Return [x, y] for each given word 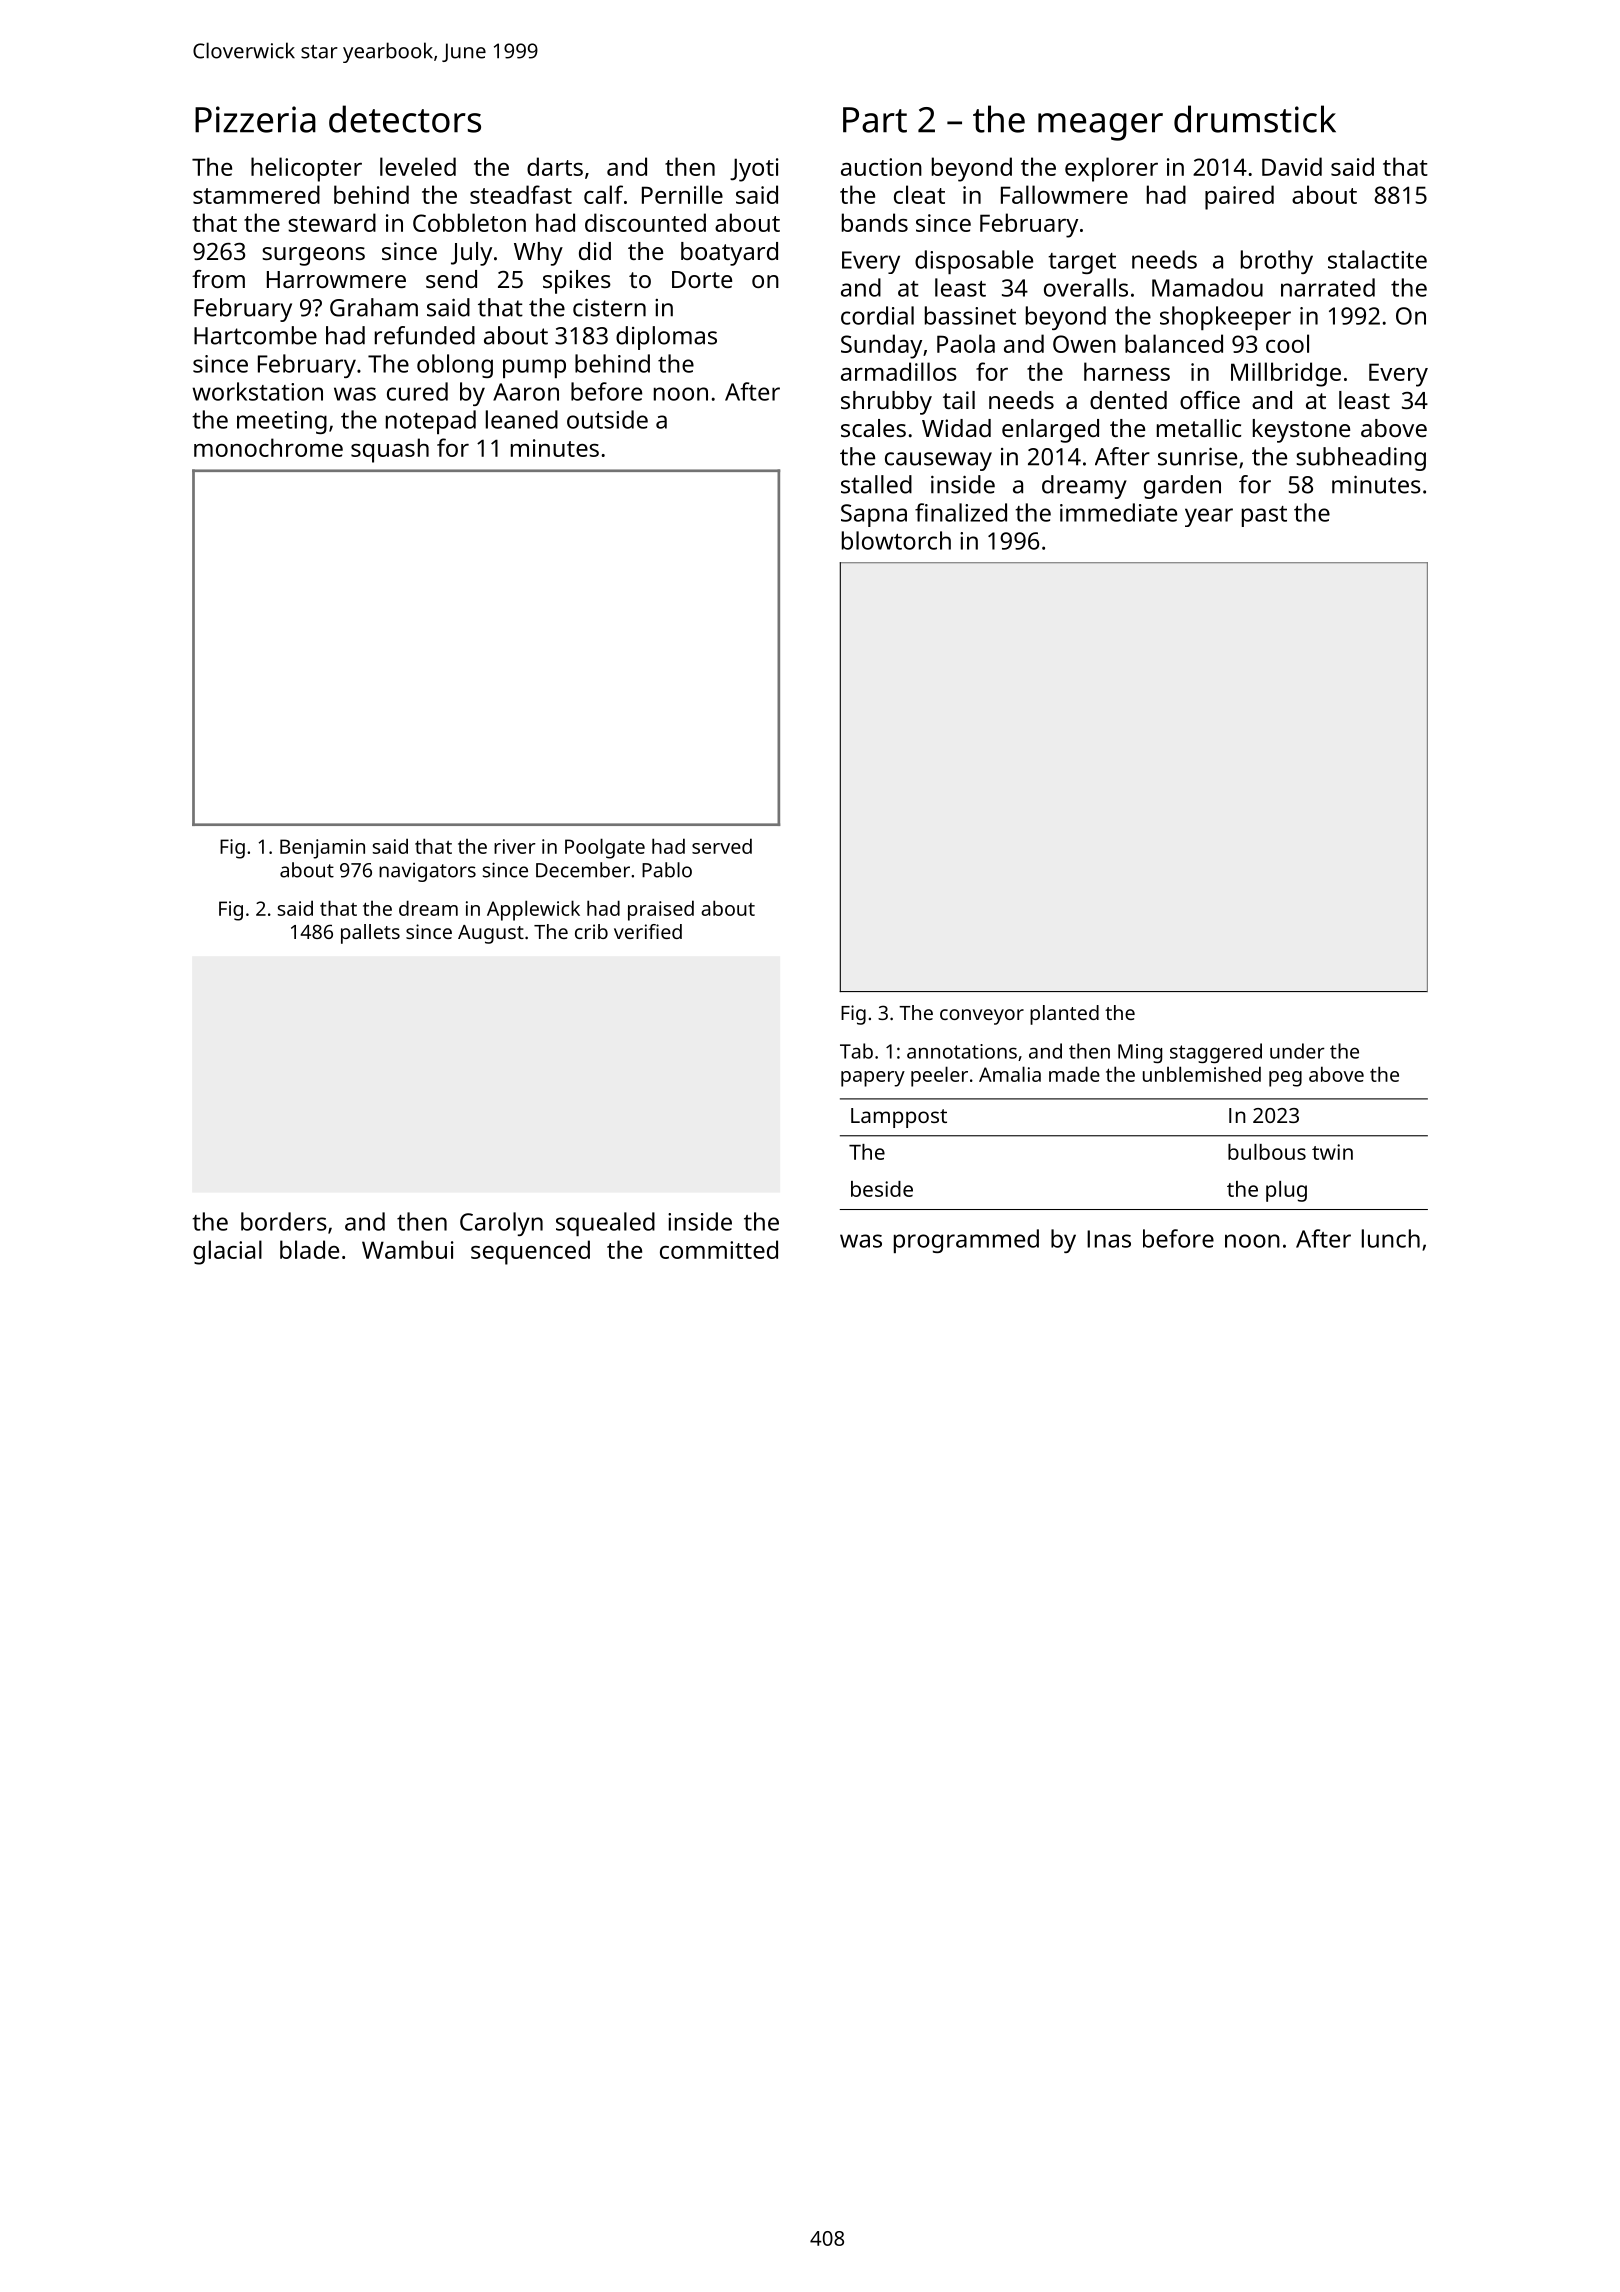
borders [284, 1221]
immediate [1118, 512]
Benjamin [322, 849]
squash [390, 450]
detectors [405, 119]
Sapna [874, 515]
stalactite [1377, 259]
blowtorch [896, 540]
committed [719, 1249]
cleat [919, 194]
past [1264, 516]
